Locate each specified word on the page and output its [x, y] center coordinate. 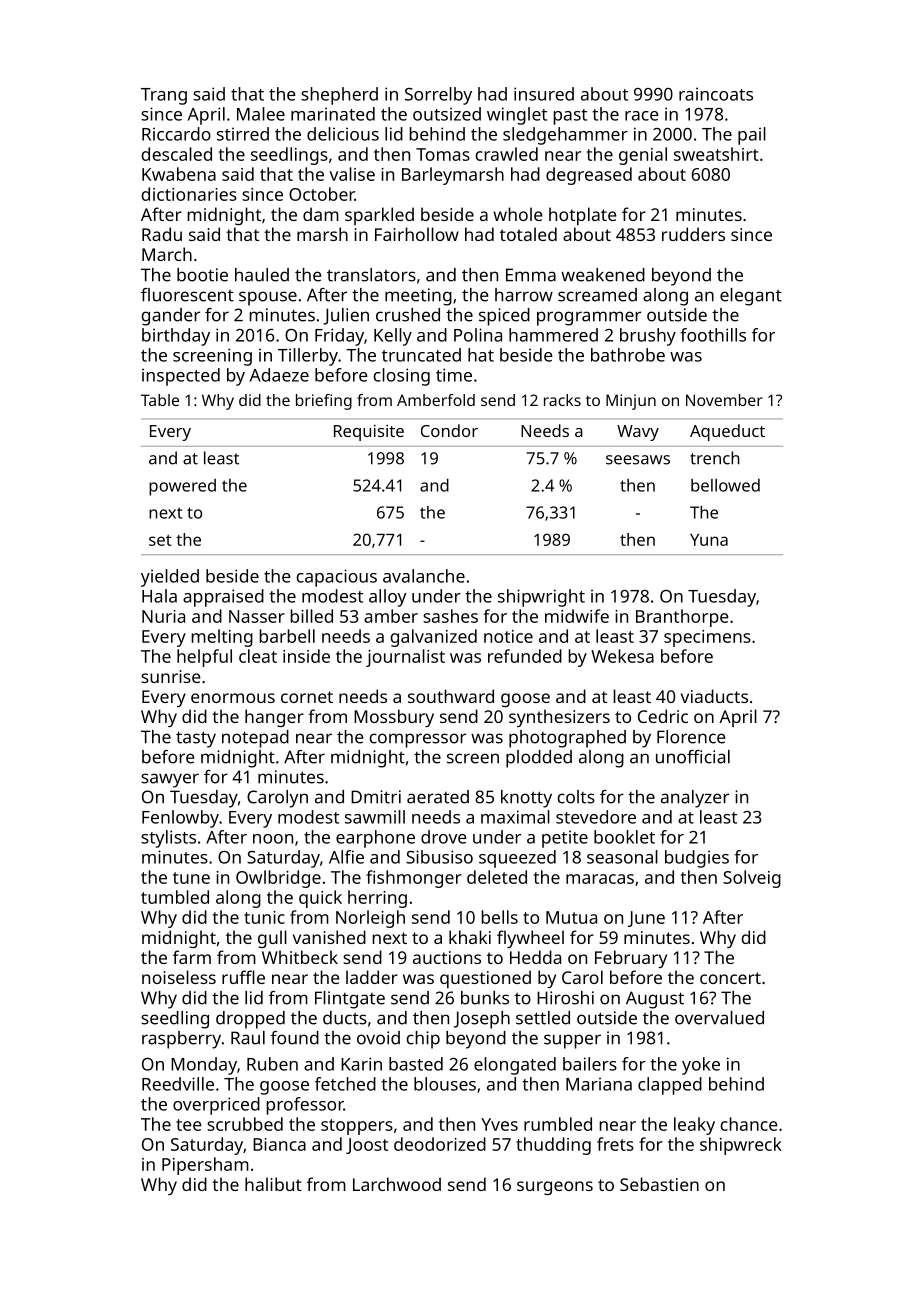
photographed [567, 739]
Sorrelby [438, 96]
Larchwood [397, 1184]
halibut [273, 1184]
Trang [164, 96]
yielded [170, 578]
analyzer [695, 799]
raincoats [716, 94]
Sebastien [659, 1184]
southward [451, 696]
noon [273, 839]
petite [565, 839]
